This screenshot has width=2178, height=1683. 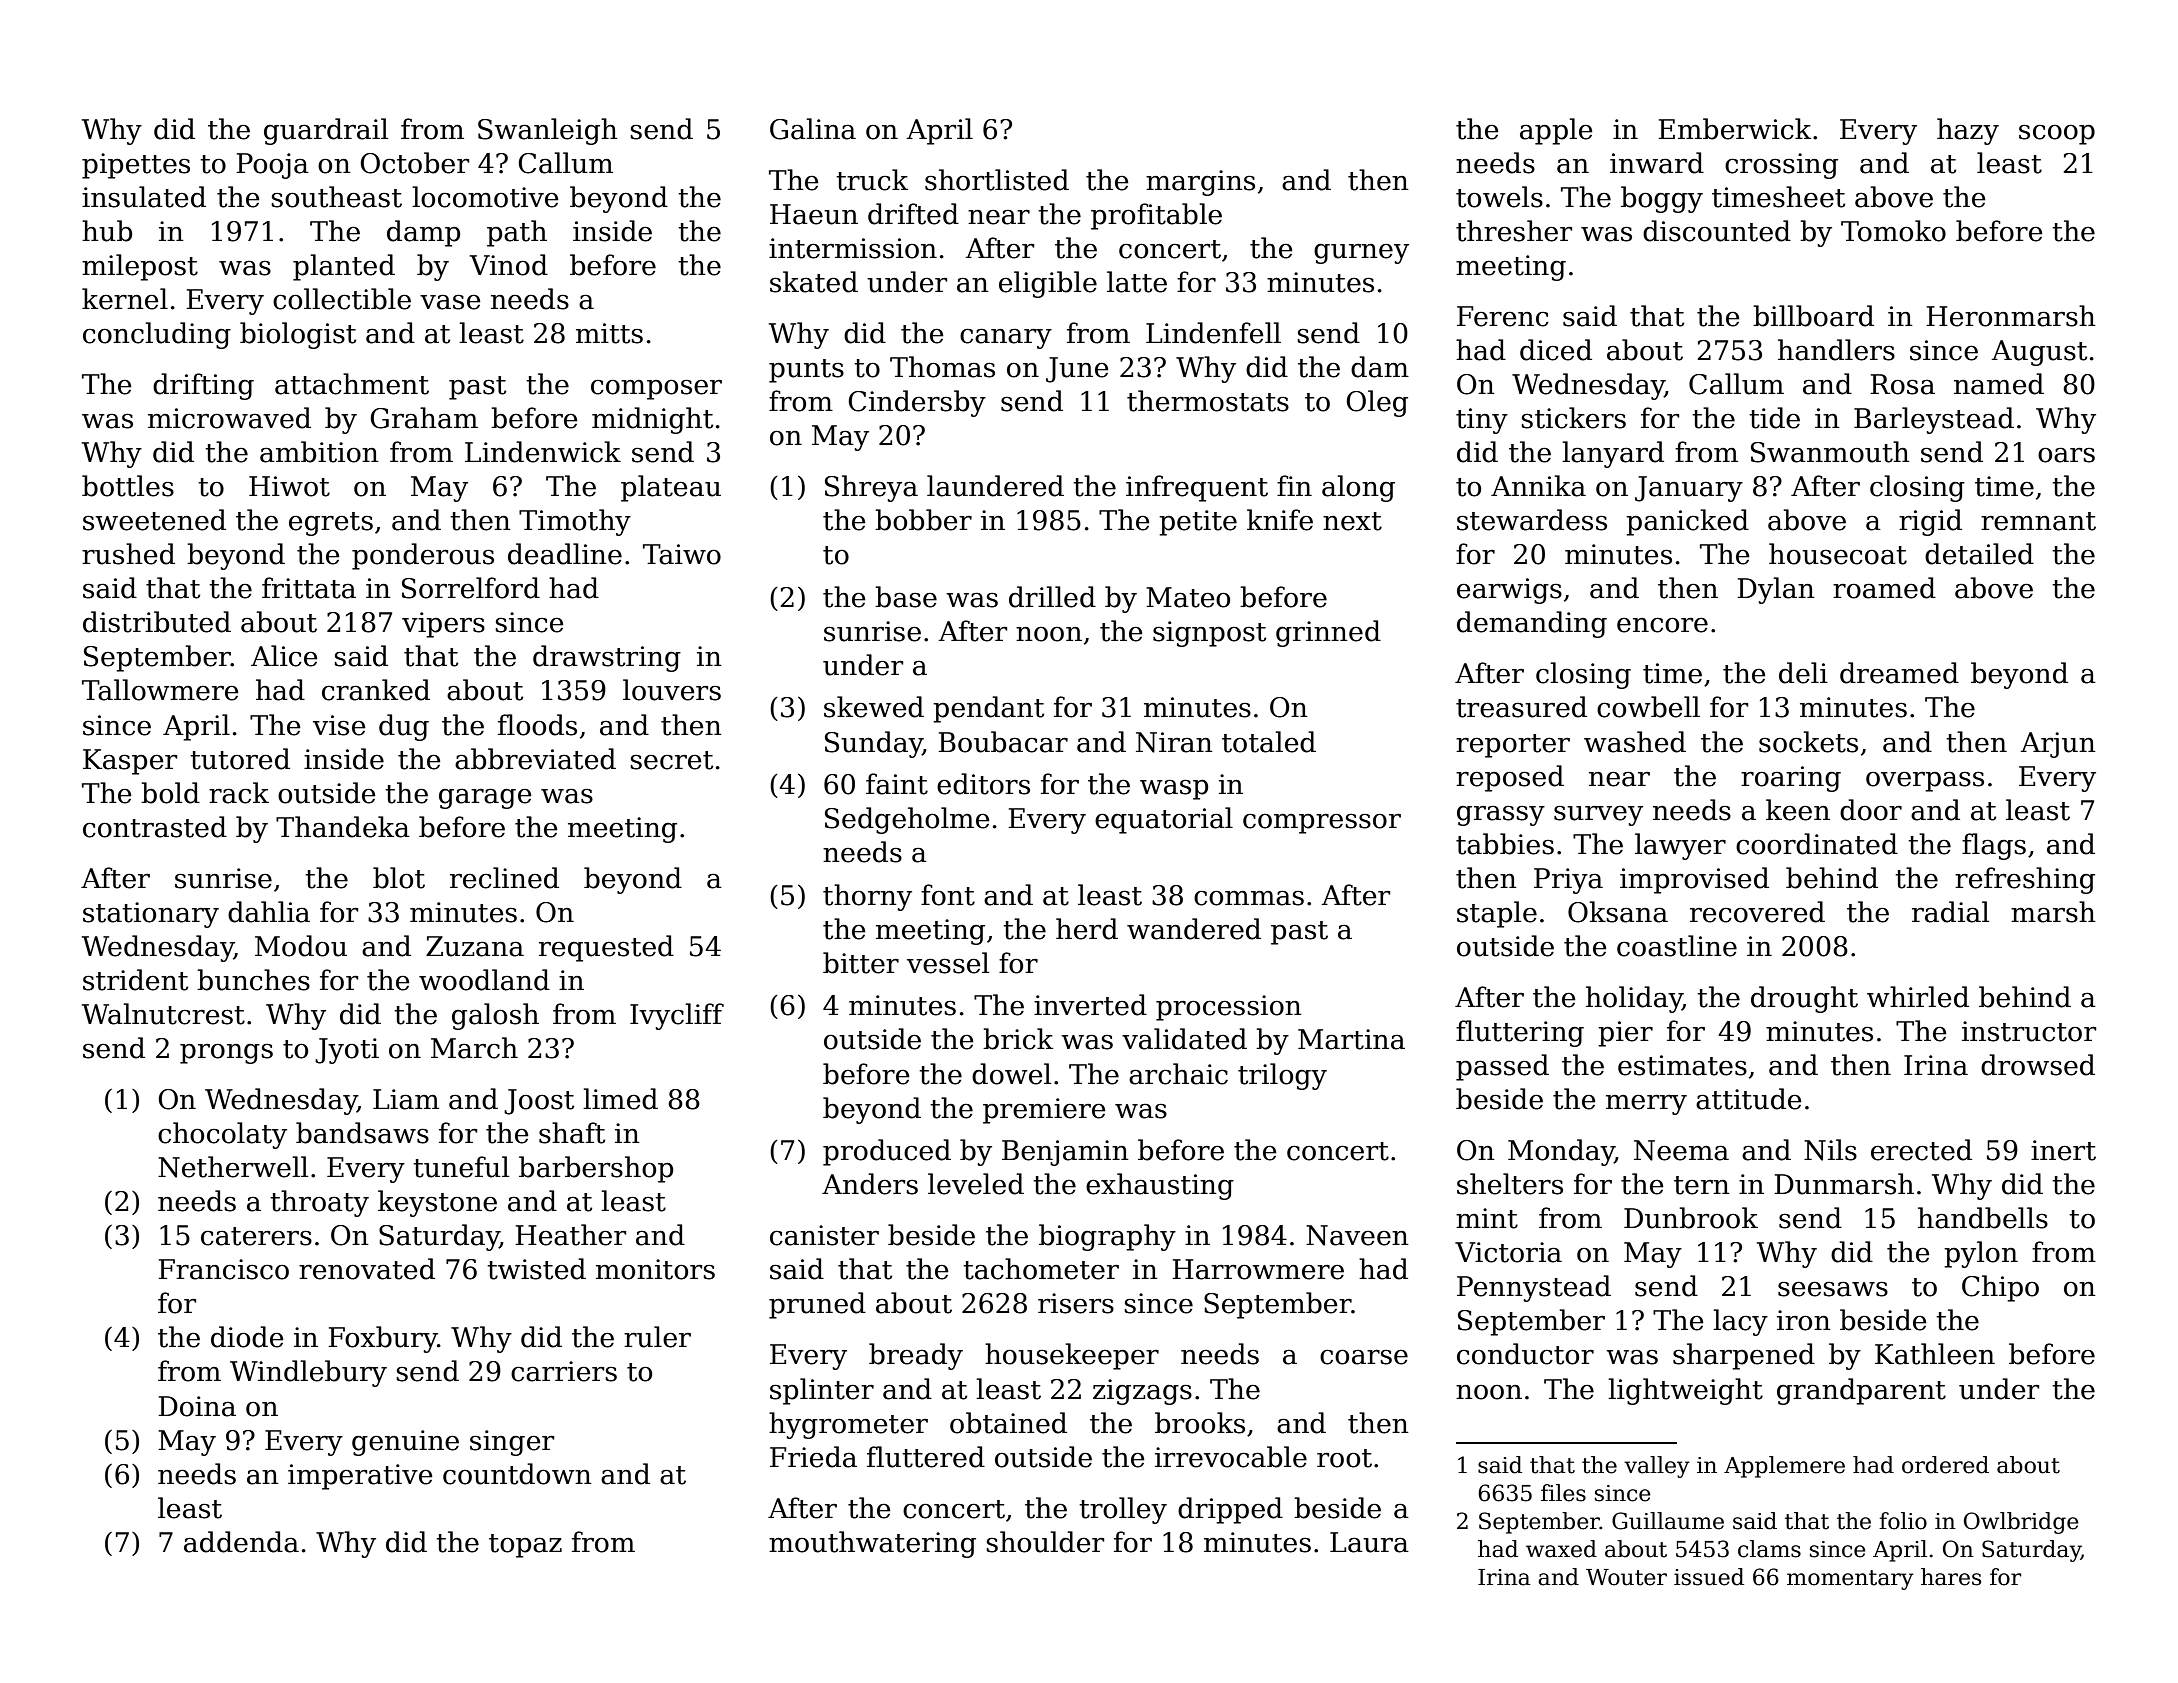 I want to click on margins, so click(x=1200, y=183).
